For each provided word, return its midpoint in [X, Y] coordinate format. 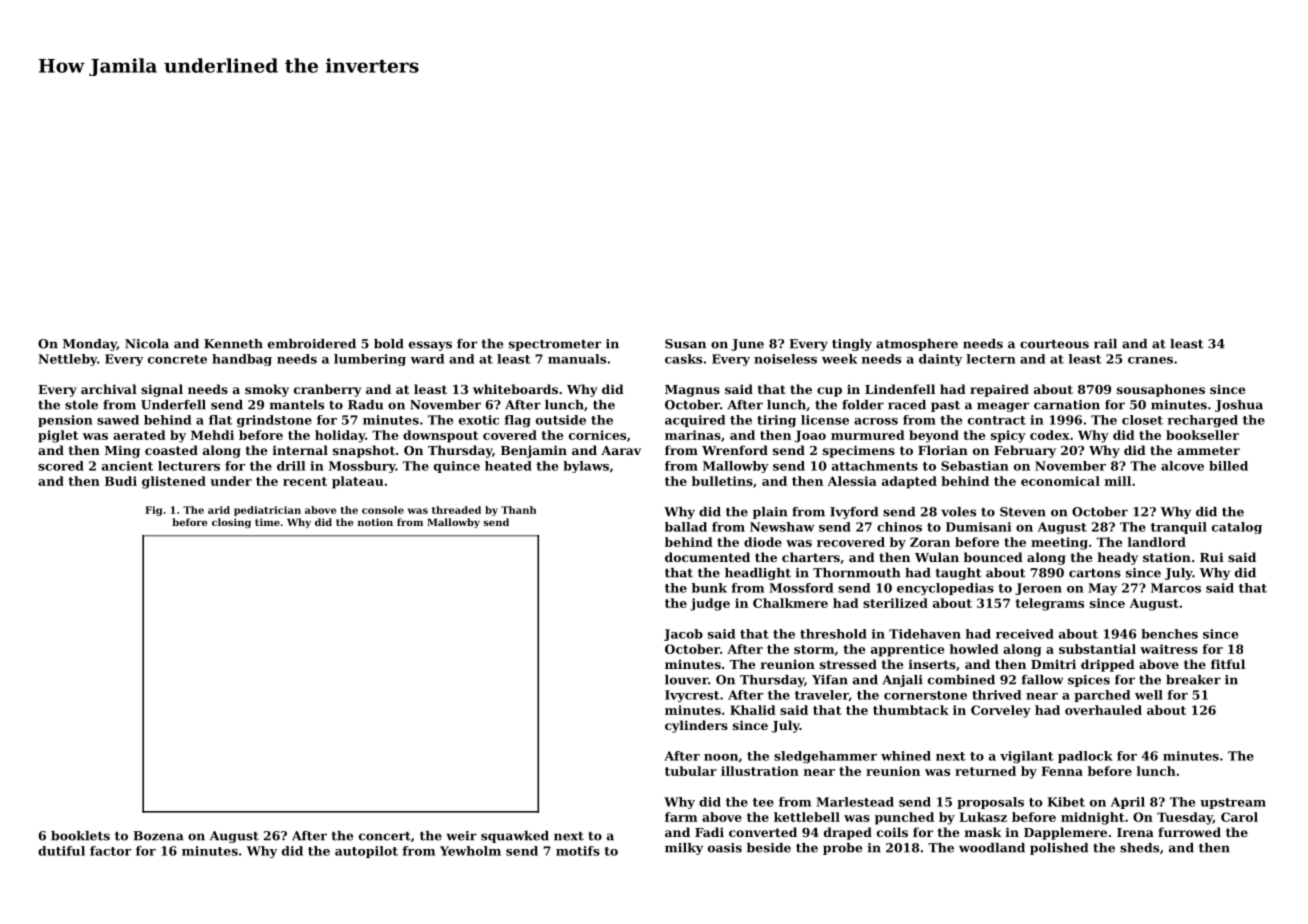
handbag [242, 360]
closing [231, 523]
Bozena [158, 836]
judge [710, 604]
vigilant [1027, 757]
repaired [999, 390]
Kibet [1066, 802]
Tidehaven [925, 634]
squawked [515, 837]
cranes [1150, 360]
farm [681, 817]
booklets [80, 836]
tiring [776, 421]
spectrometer [555, 345]
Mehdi [212, 435]
